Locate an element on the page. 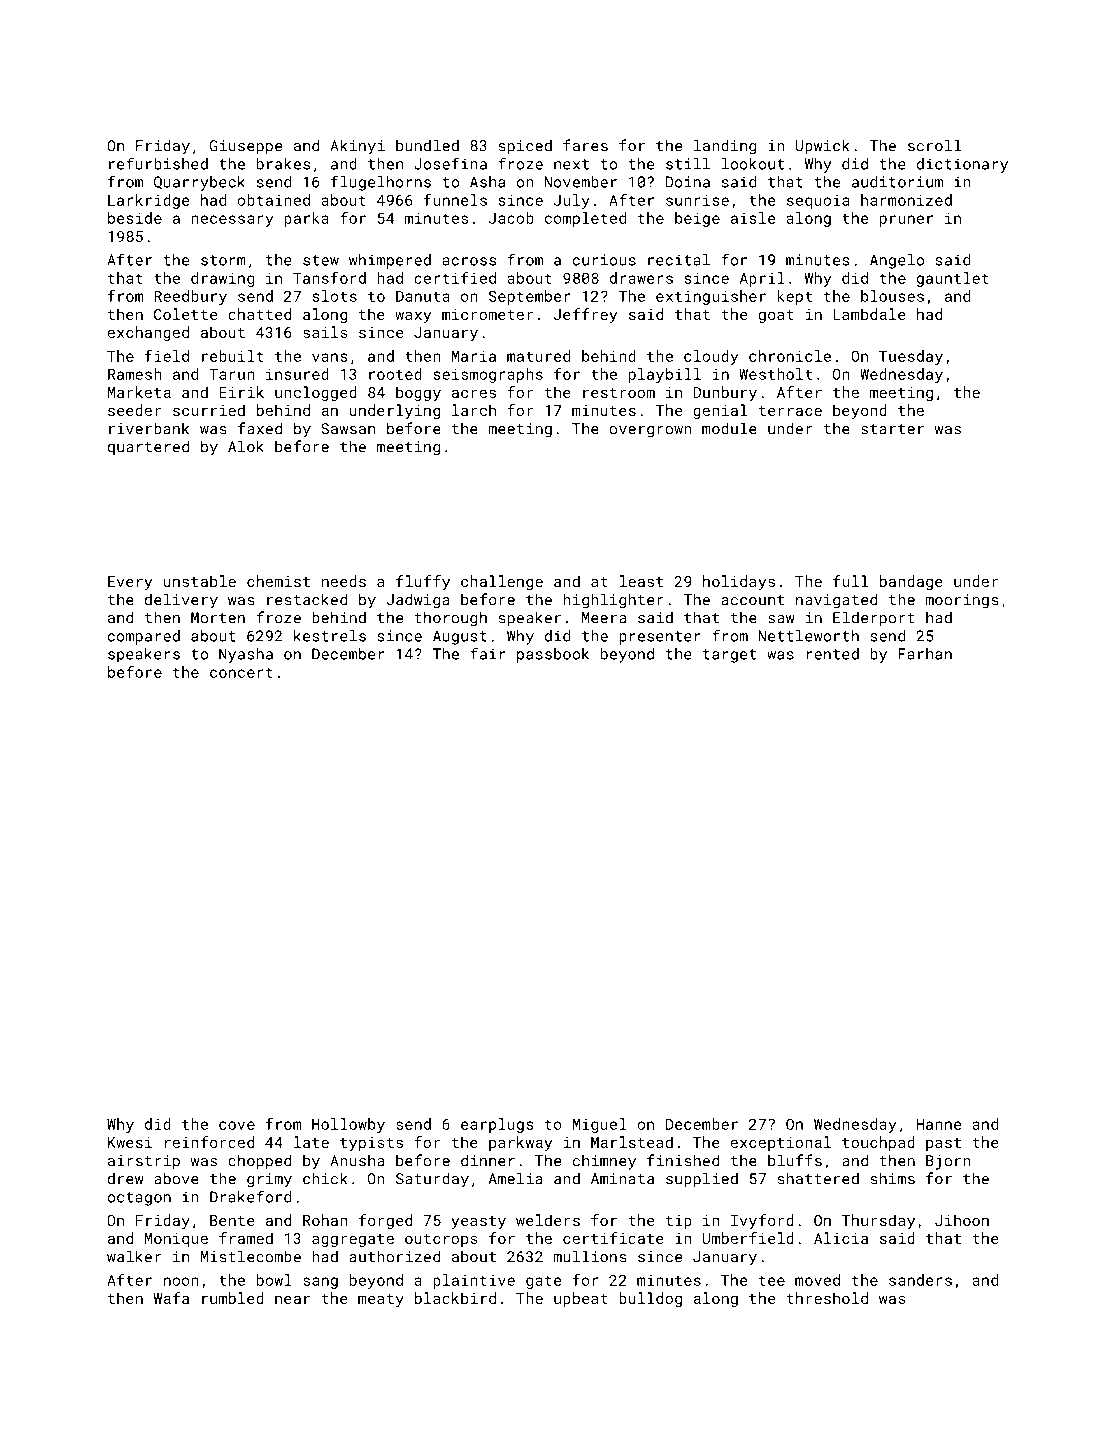  cove is located at coordinates (237, 1125).
